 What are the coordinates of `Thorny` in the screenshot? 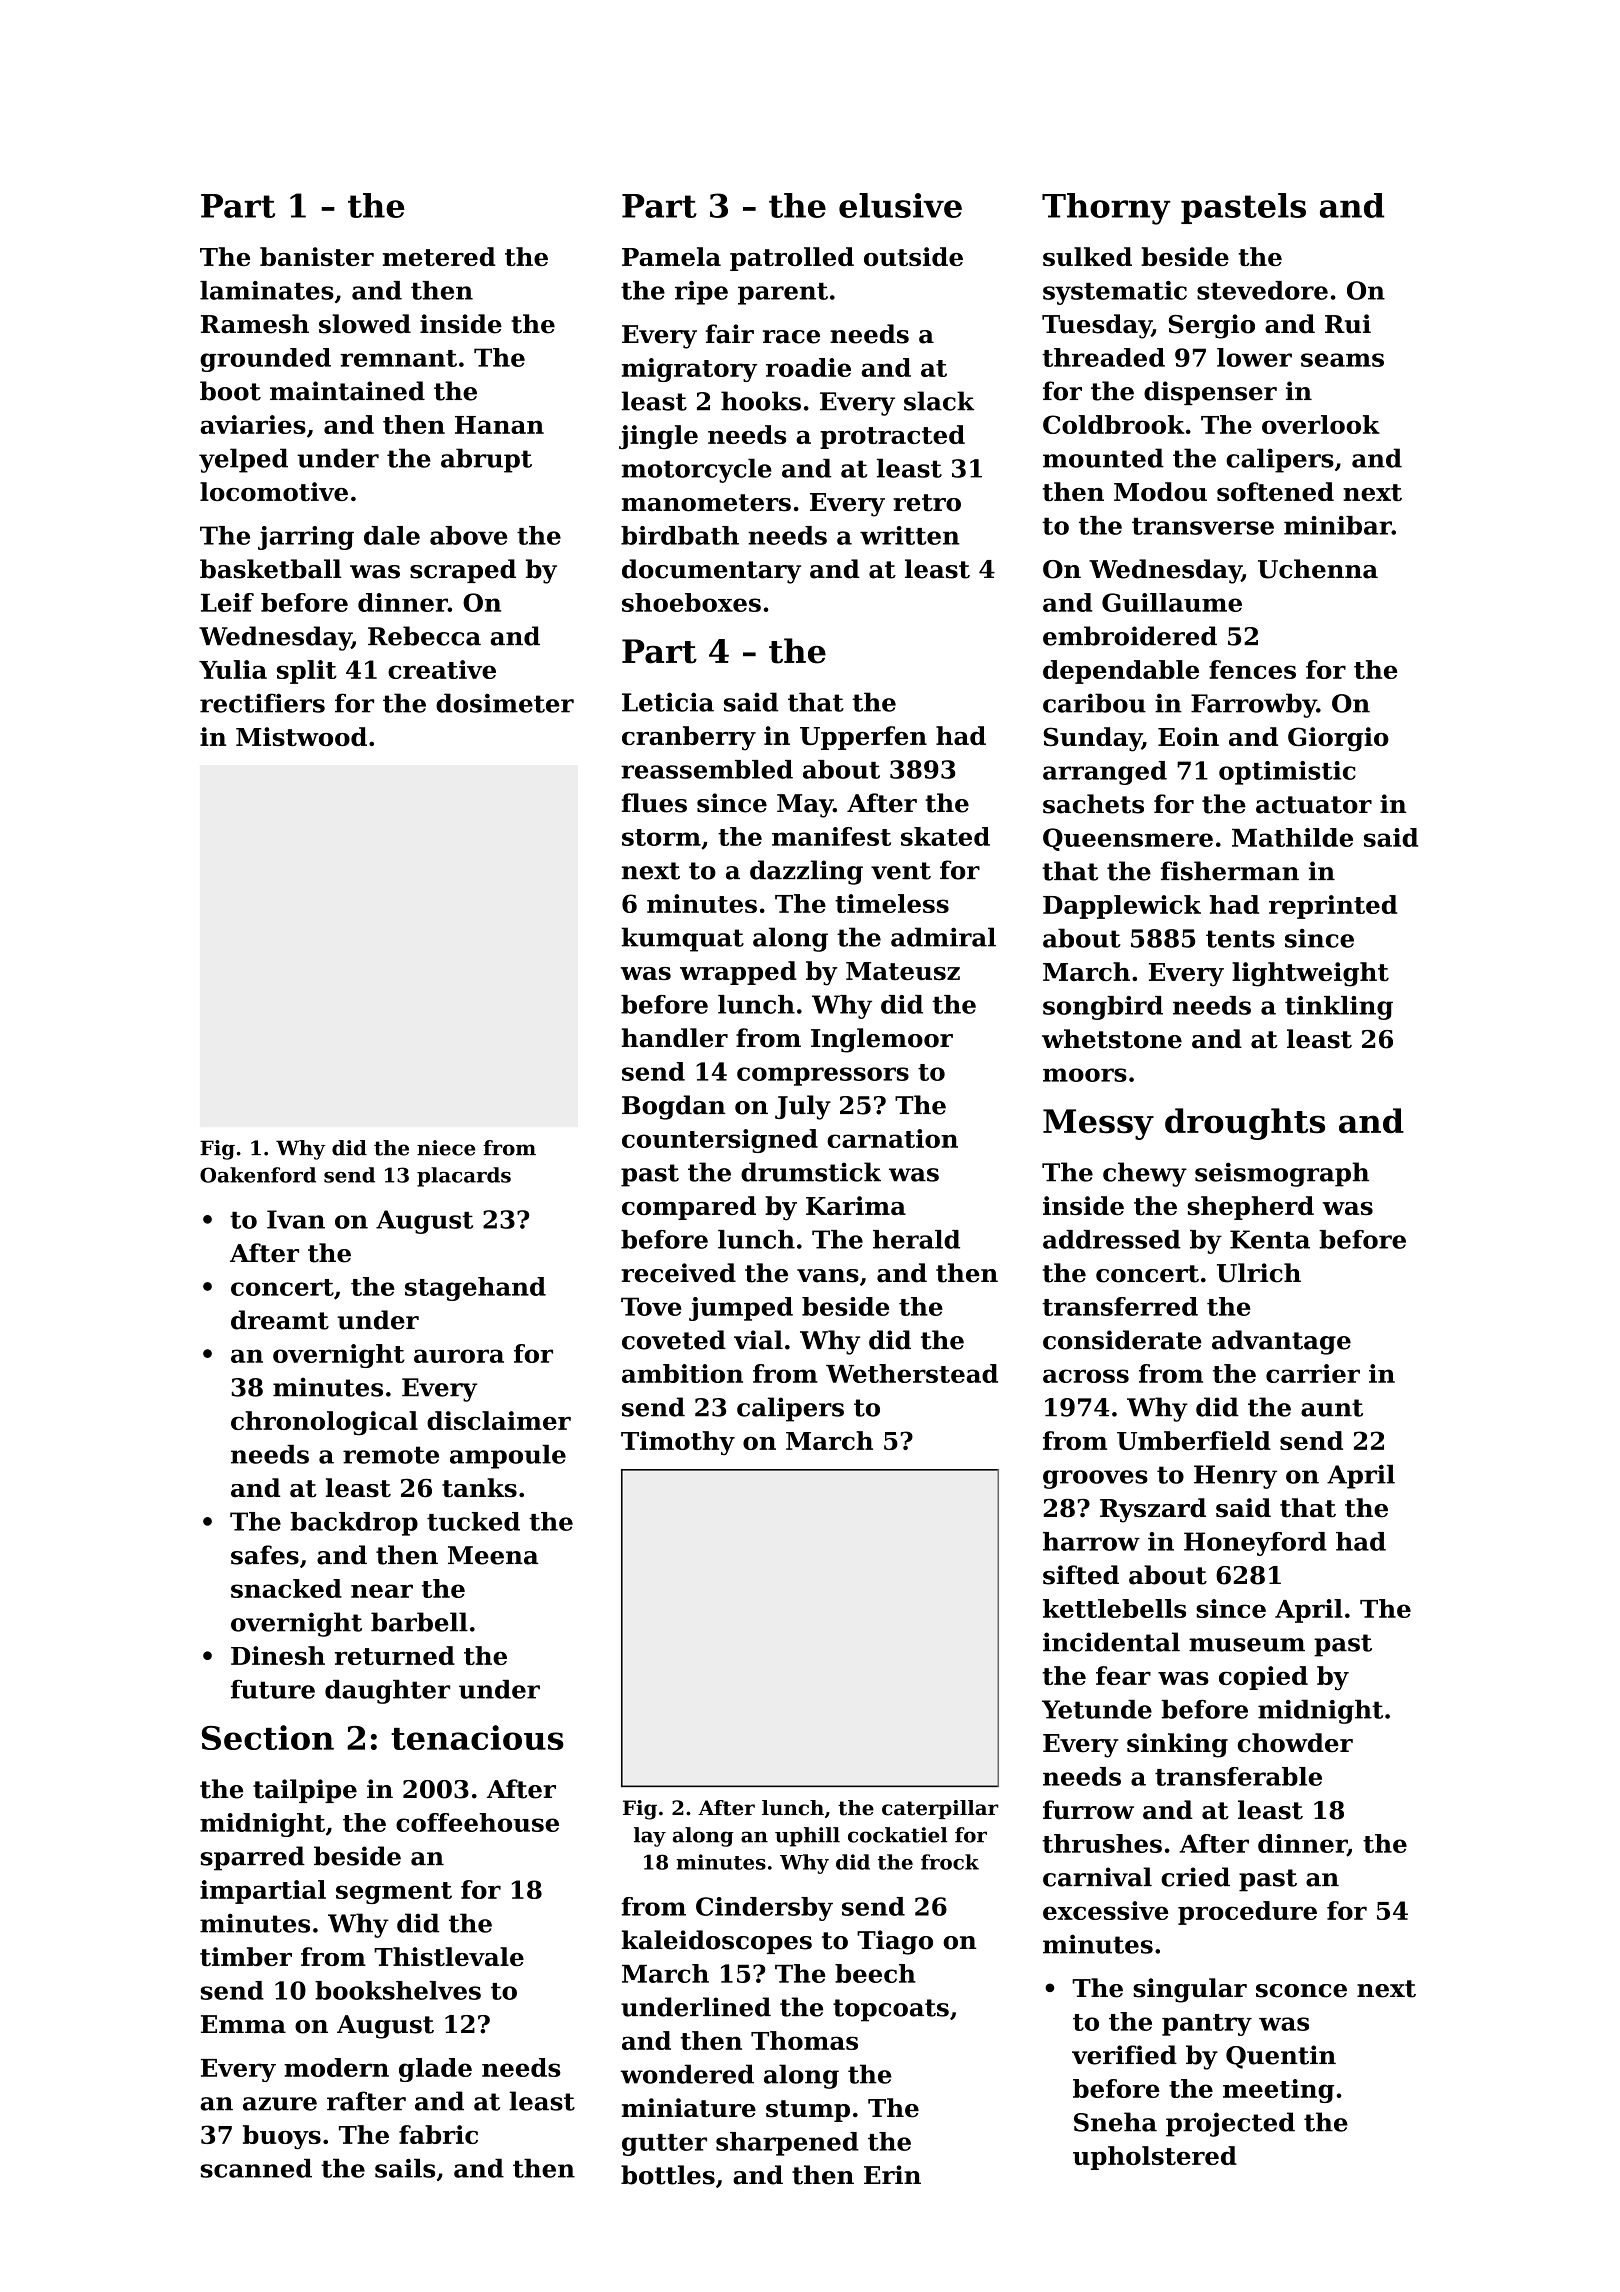 It's located at (1106, 209).
